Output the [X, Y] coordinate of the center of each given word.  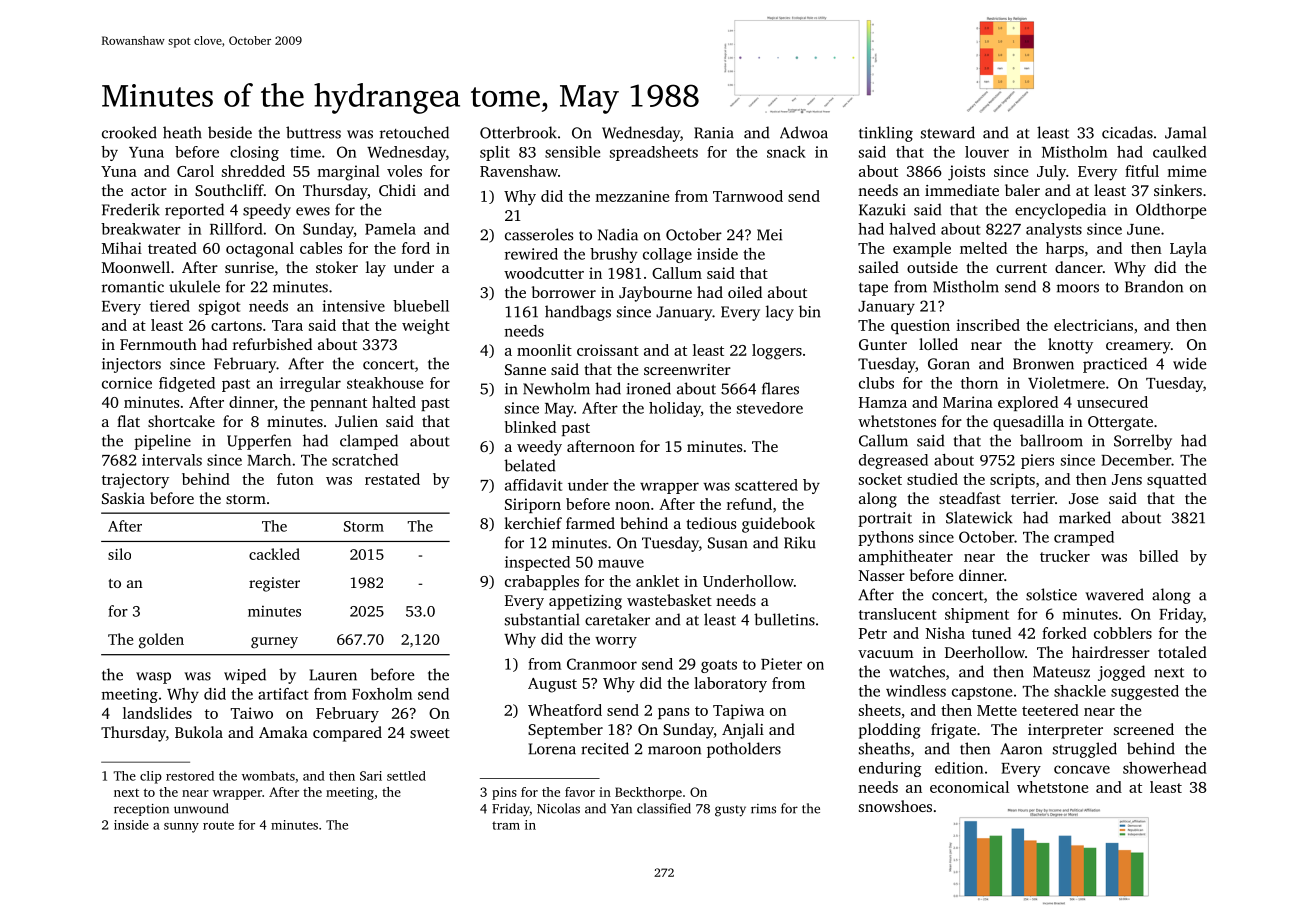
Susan [728, 543]
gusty [730, 811]
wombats [268, 776]
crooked [129, 132]
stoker [337, 267]
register [274, 584]
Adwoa [804, 132]
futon [295, 479]
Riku [800, 542]
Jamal [1185, 132]
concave [1082, 769]
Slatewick [979, 517]
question [920, 326]
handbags [578, 313]
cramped [1084, 538]
